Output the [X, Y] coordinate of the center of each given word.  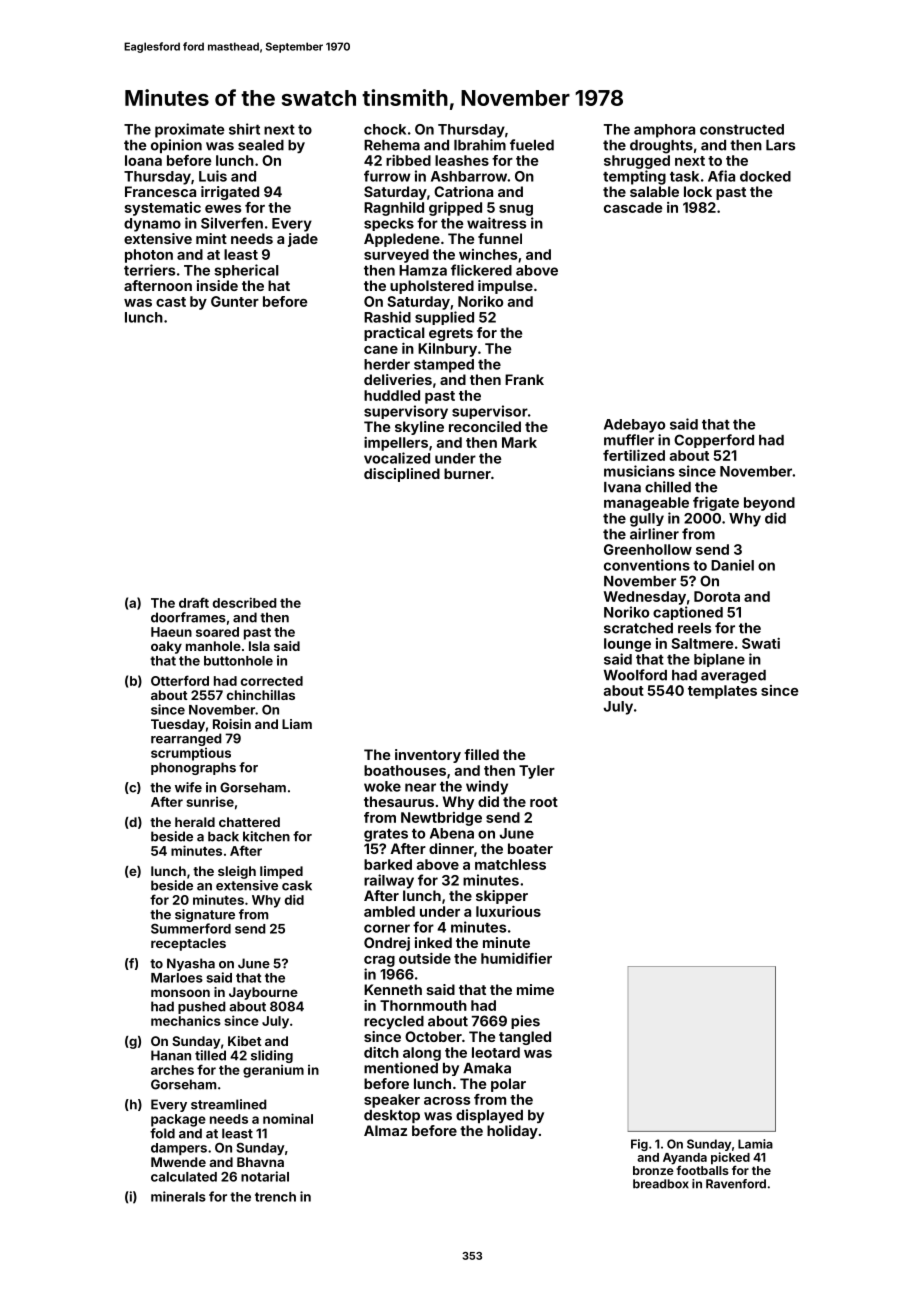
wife [188, 787]
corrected [272, 681]
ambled [389, 911]
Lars [780, 145]
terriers [149, 270]
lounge [627, 645]
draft [194, 602]
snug [516, 210]
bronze [653, 1170]
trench [275, 1197]
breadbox [661, 1184]
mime [535, 989]
